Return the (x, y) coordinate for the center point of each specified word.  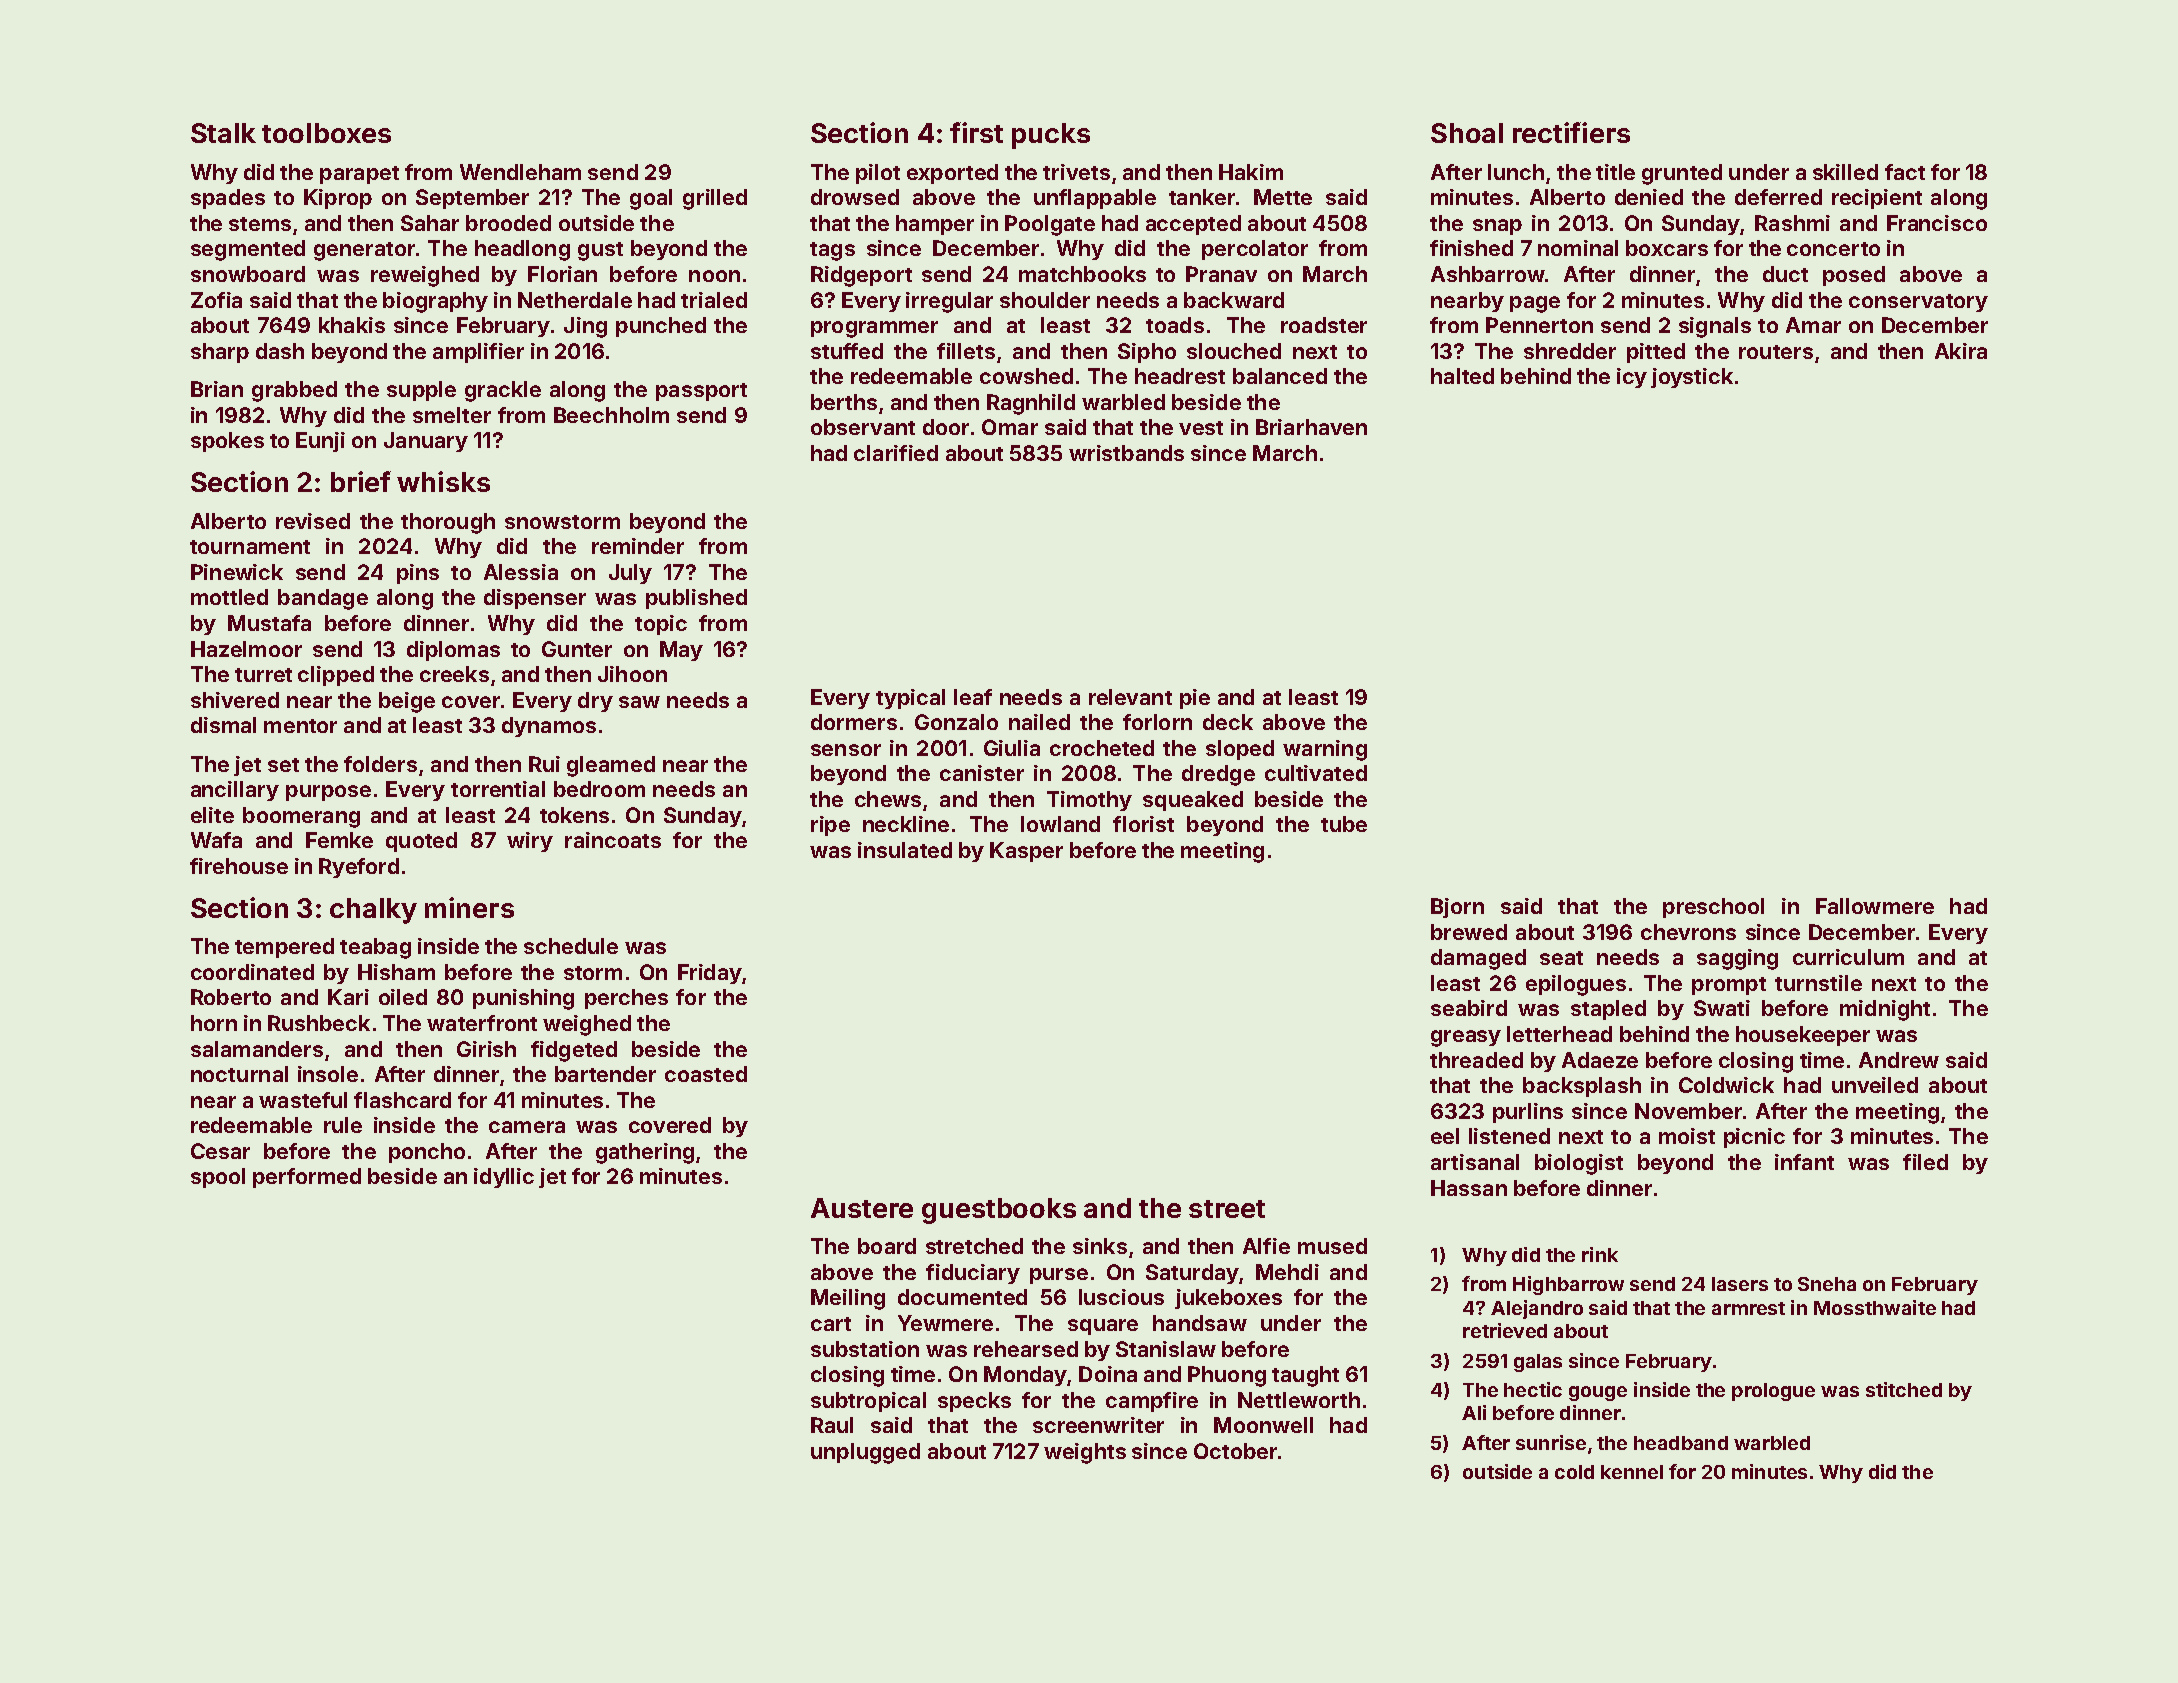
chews (888, 799)
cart (831, 1324)
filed (1925, 1162)
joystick (1692, 378)
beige (407, 702)
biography (435, 302)
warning (1325, 750)
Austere (862, 1208)
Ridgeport (861, 276)
